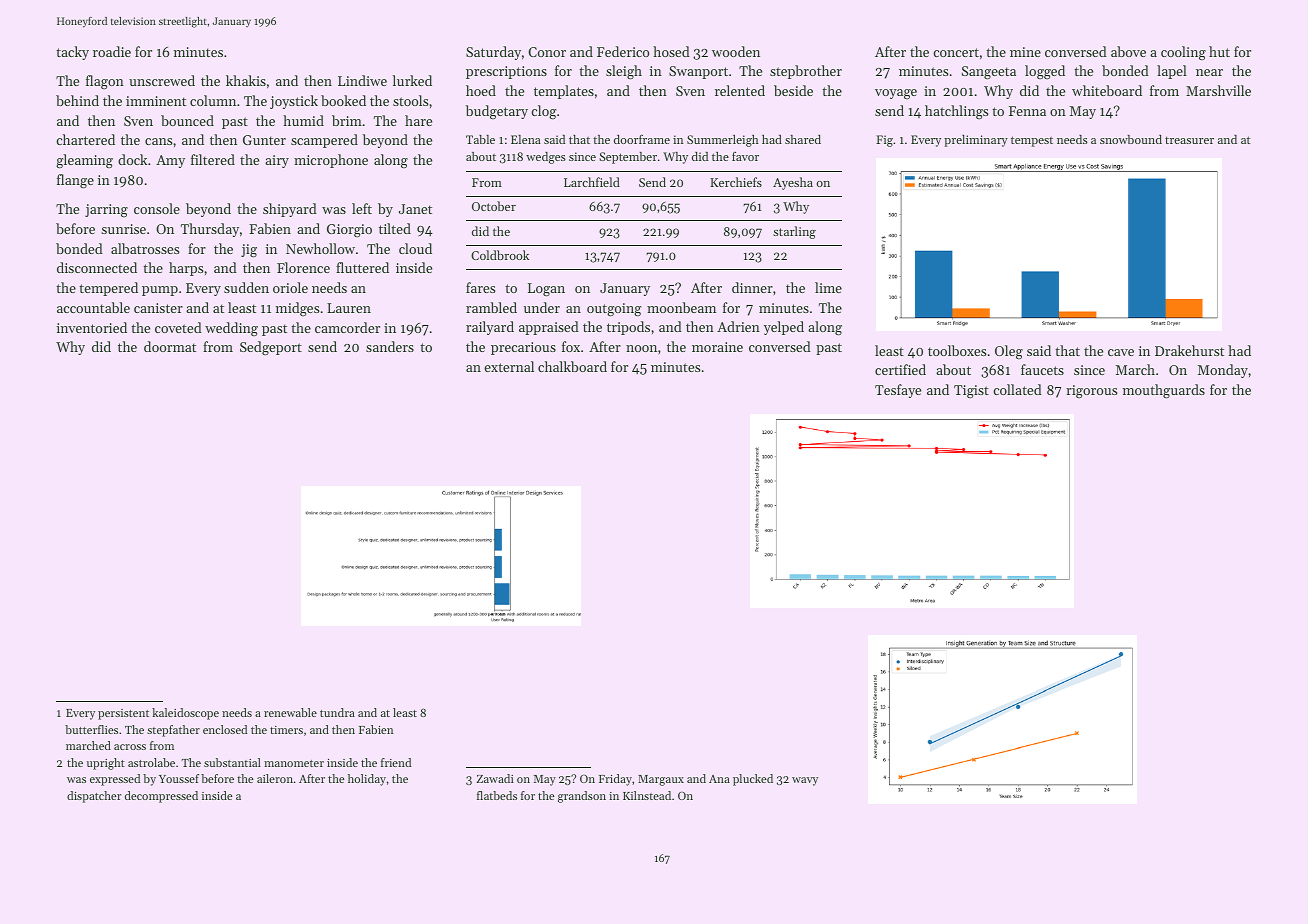 Image resolution: width=1308 pixels, height=924 pixels. What do you see at coordinates (367, 780) in the screenshot?
I see `holiday` at bounding box center [367, 780].
